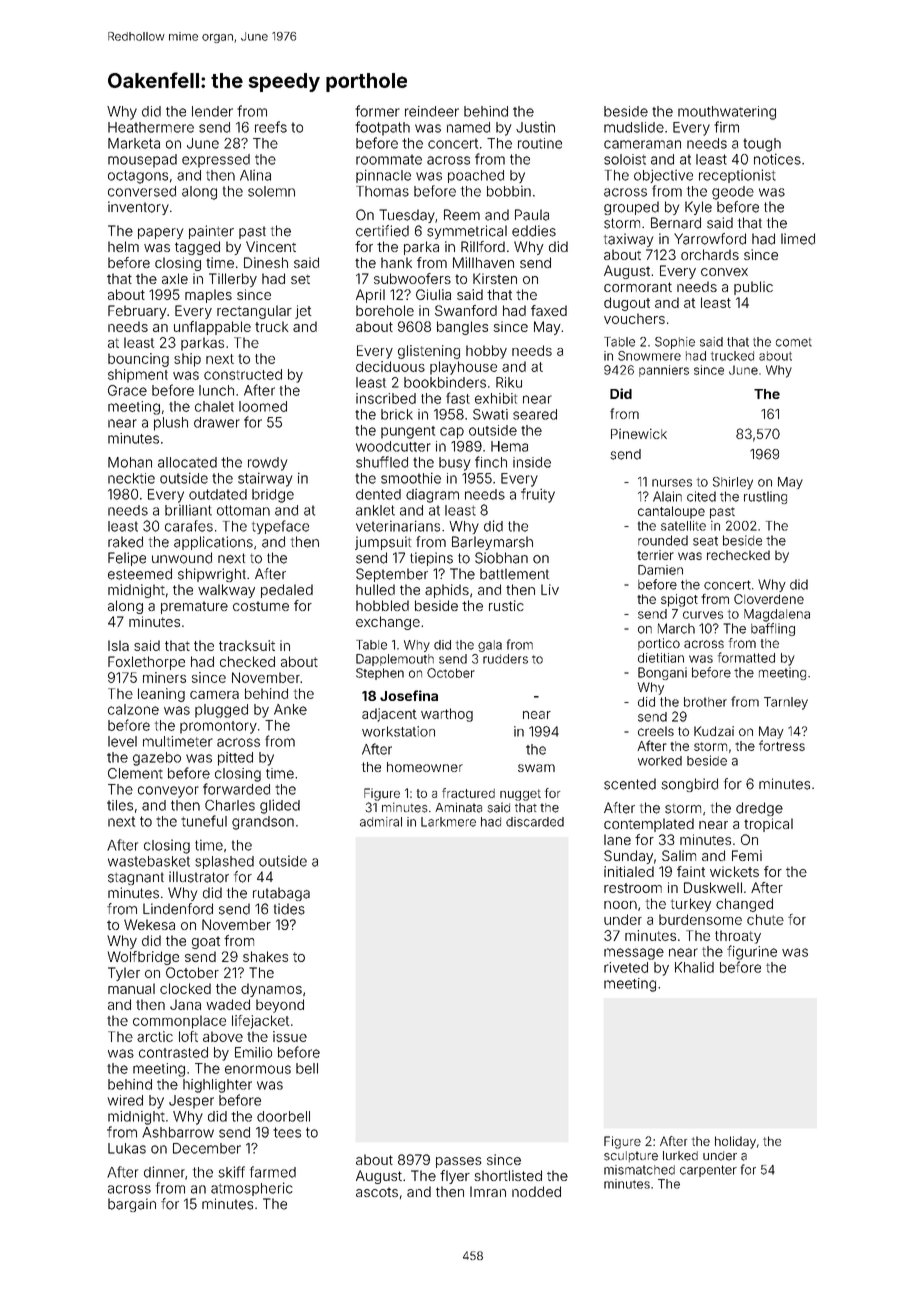  Describe the element at coordinates (432, 111) in the image. I see `reindeer` at that location.
